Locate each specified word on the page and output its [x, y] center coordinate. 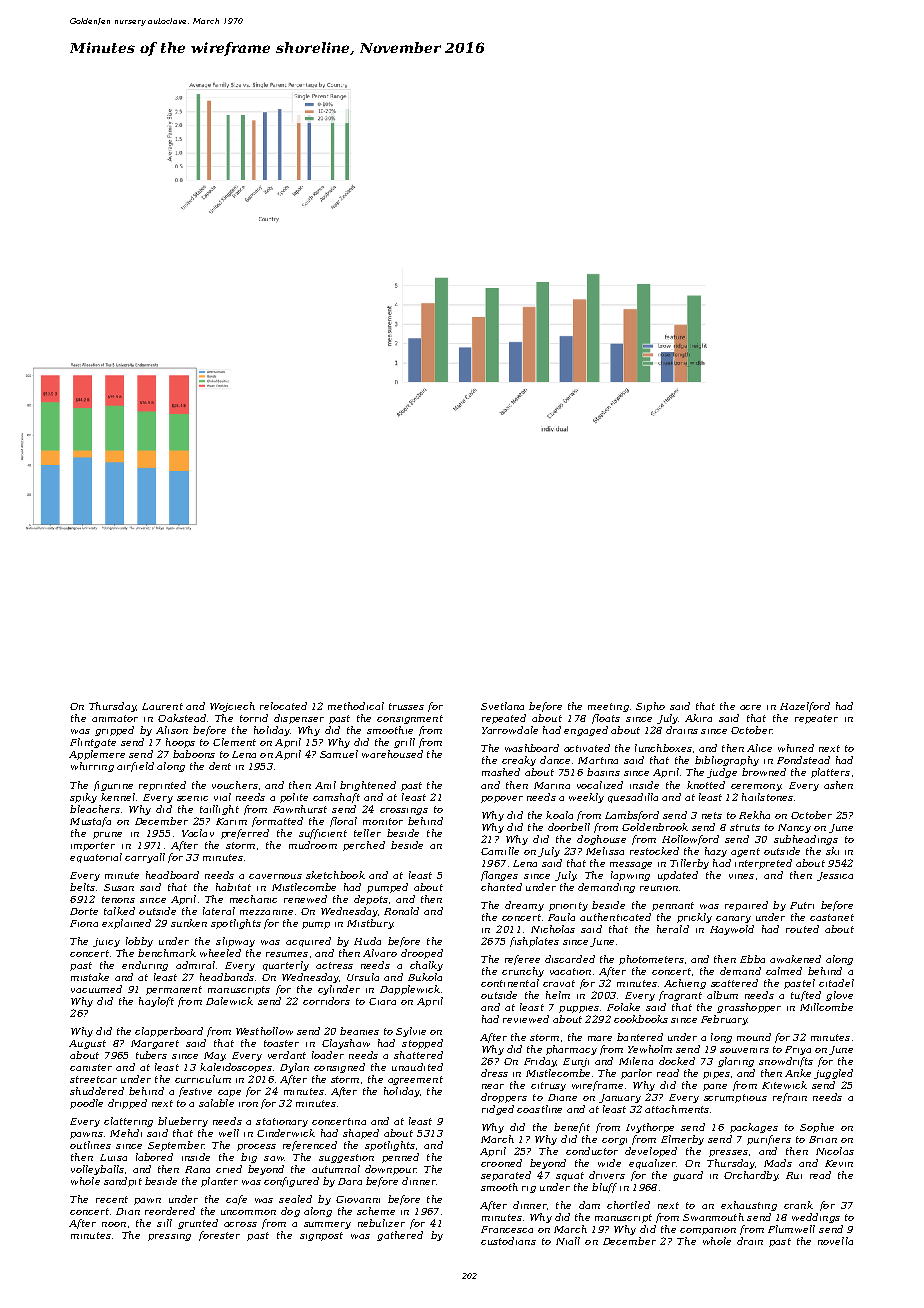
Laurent [162, 706]
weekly [586, 798]
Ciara [382, 1001]
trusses [406, 706]
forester [219, 1236]
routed [802, 929]
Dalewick [229, 1001]
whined [796, 748]
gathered [400, 1236]
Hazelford [805, 707]
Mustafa [90, 822]
